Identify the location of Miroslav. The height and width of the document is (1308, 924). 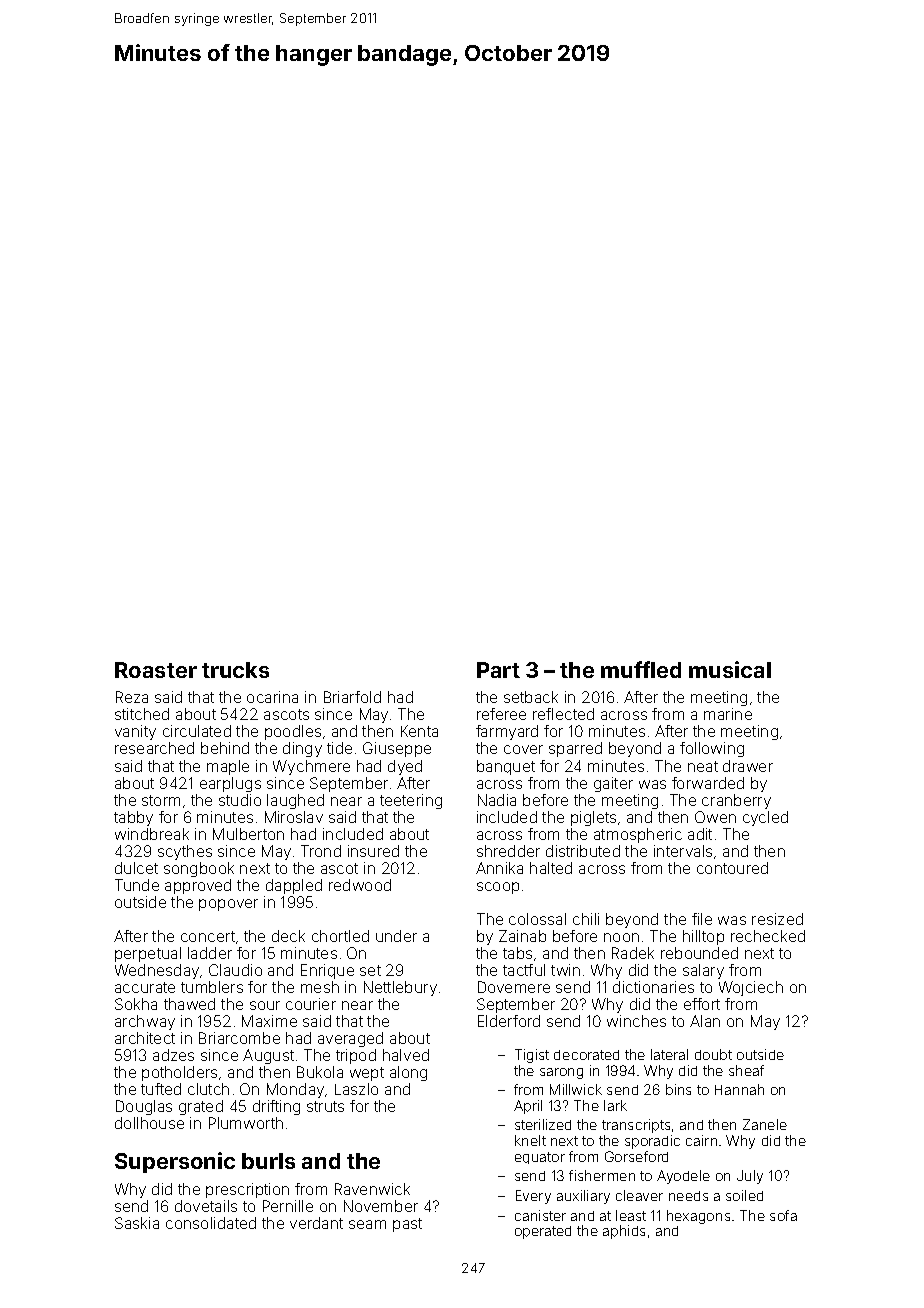
(294, 817).
